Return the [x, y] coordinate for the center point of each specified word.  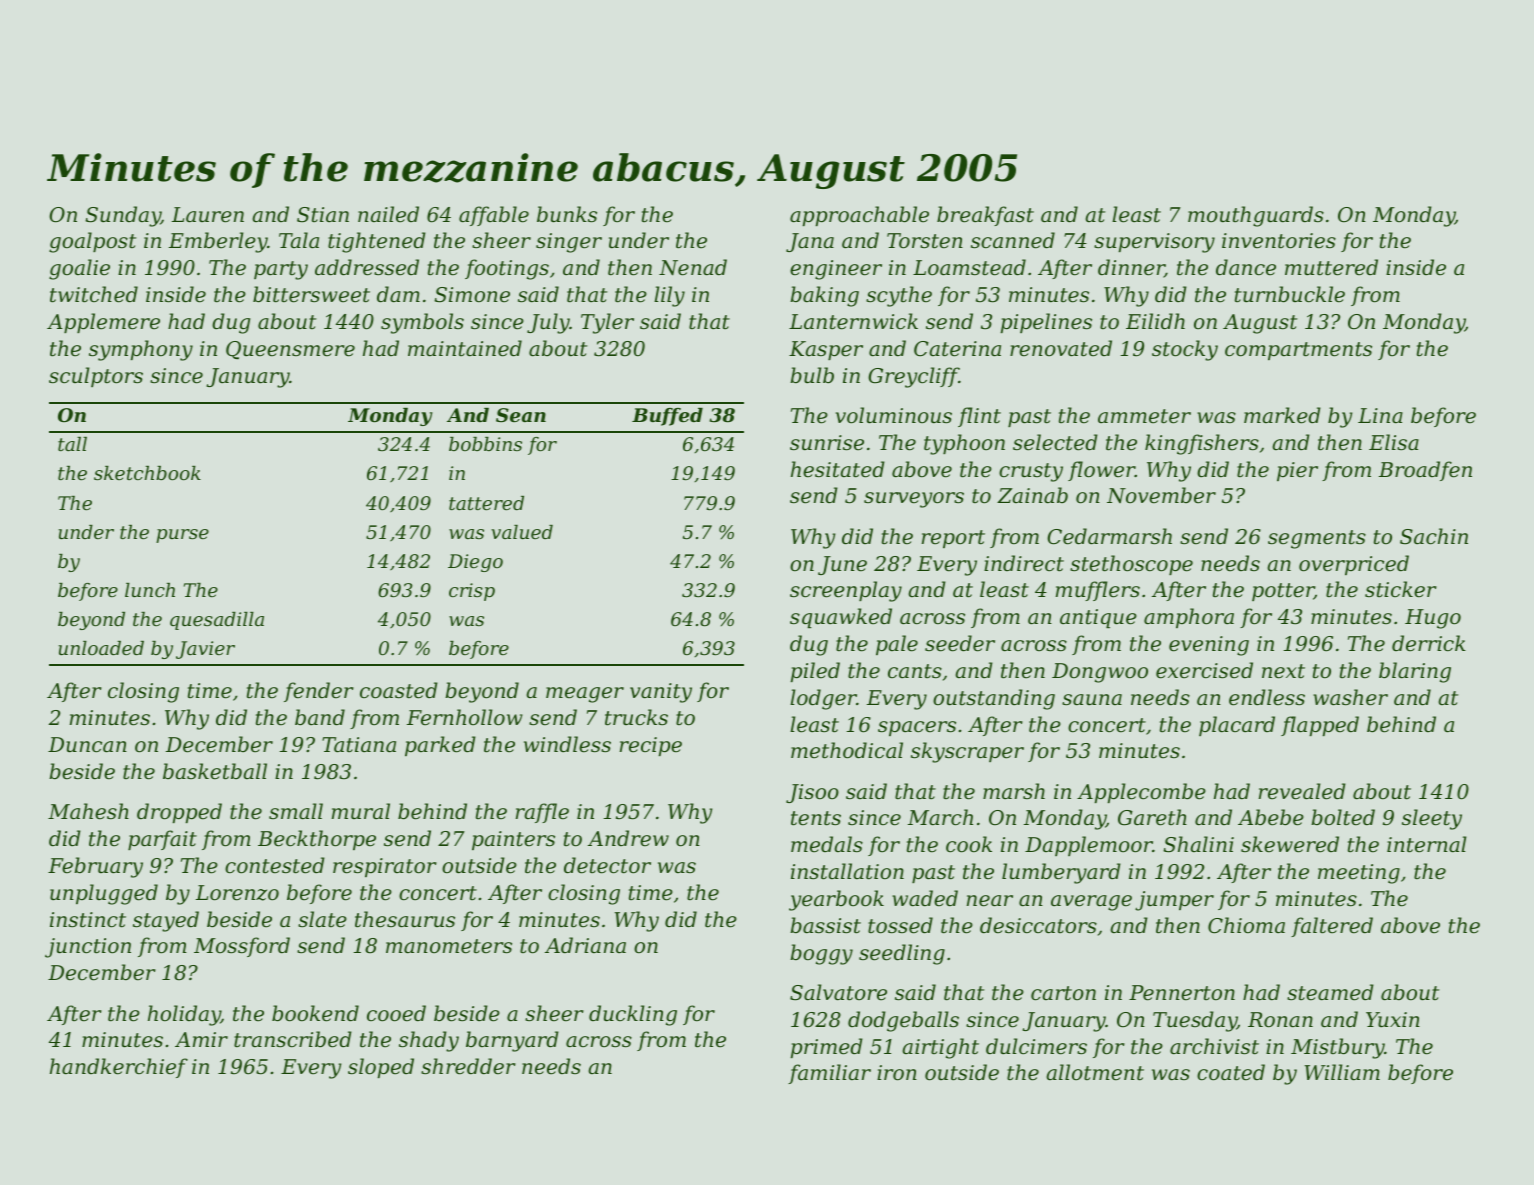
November [1161, 495]
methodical [847, 750]
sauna [1092, 700]
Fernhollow [465, 717]
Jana [810, 242]
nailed [388, 214]
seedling [902, 954]
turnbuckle [1290, 294]
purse [182, 536]
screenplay [846, 591]
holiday [184, 1015]
